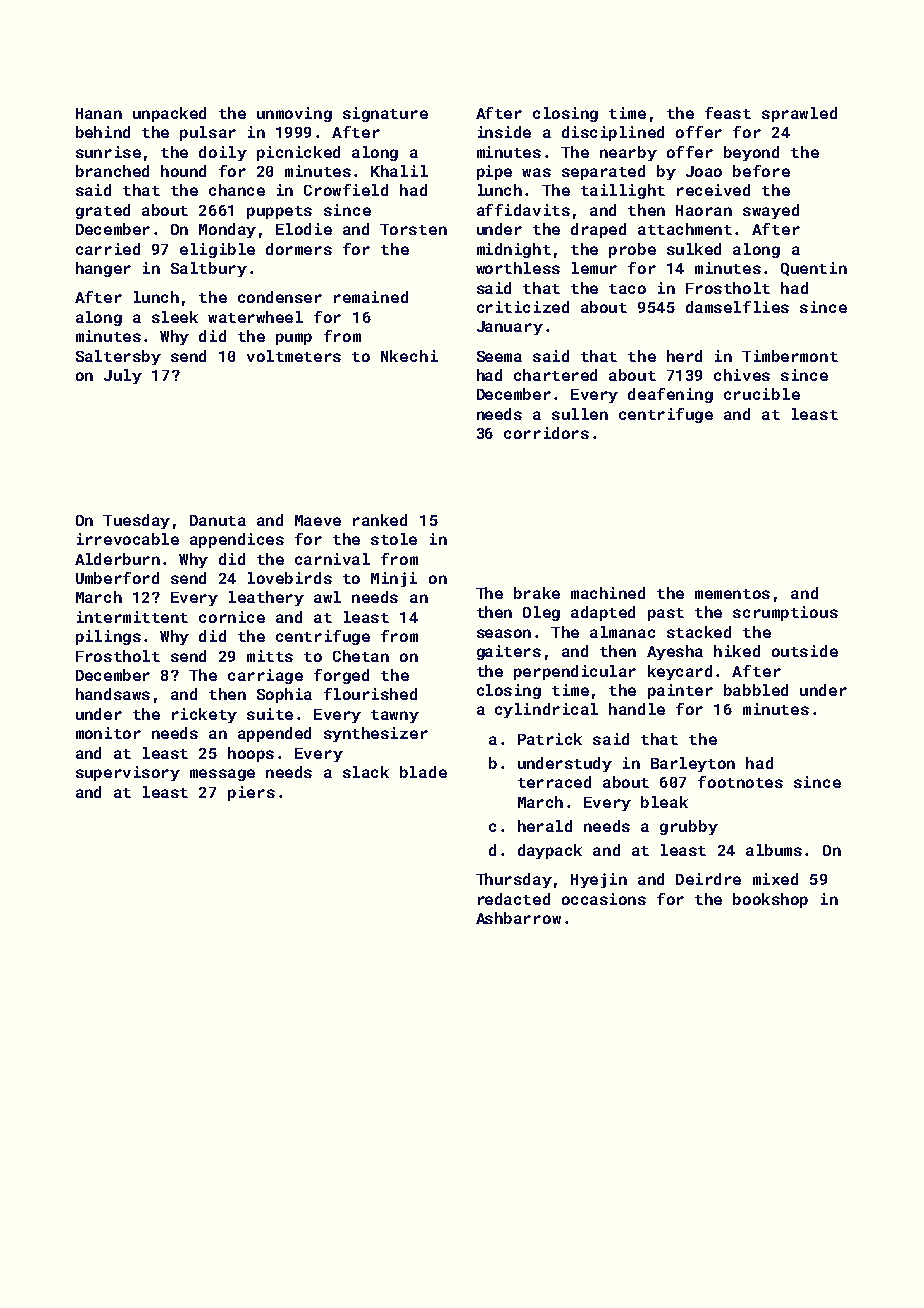 This screenshot has width=924, height=1308. Describe the element at coordinates (132, 617) in the screenshot. I see `intermittent` at that location.
